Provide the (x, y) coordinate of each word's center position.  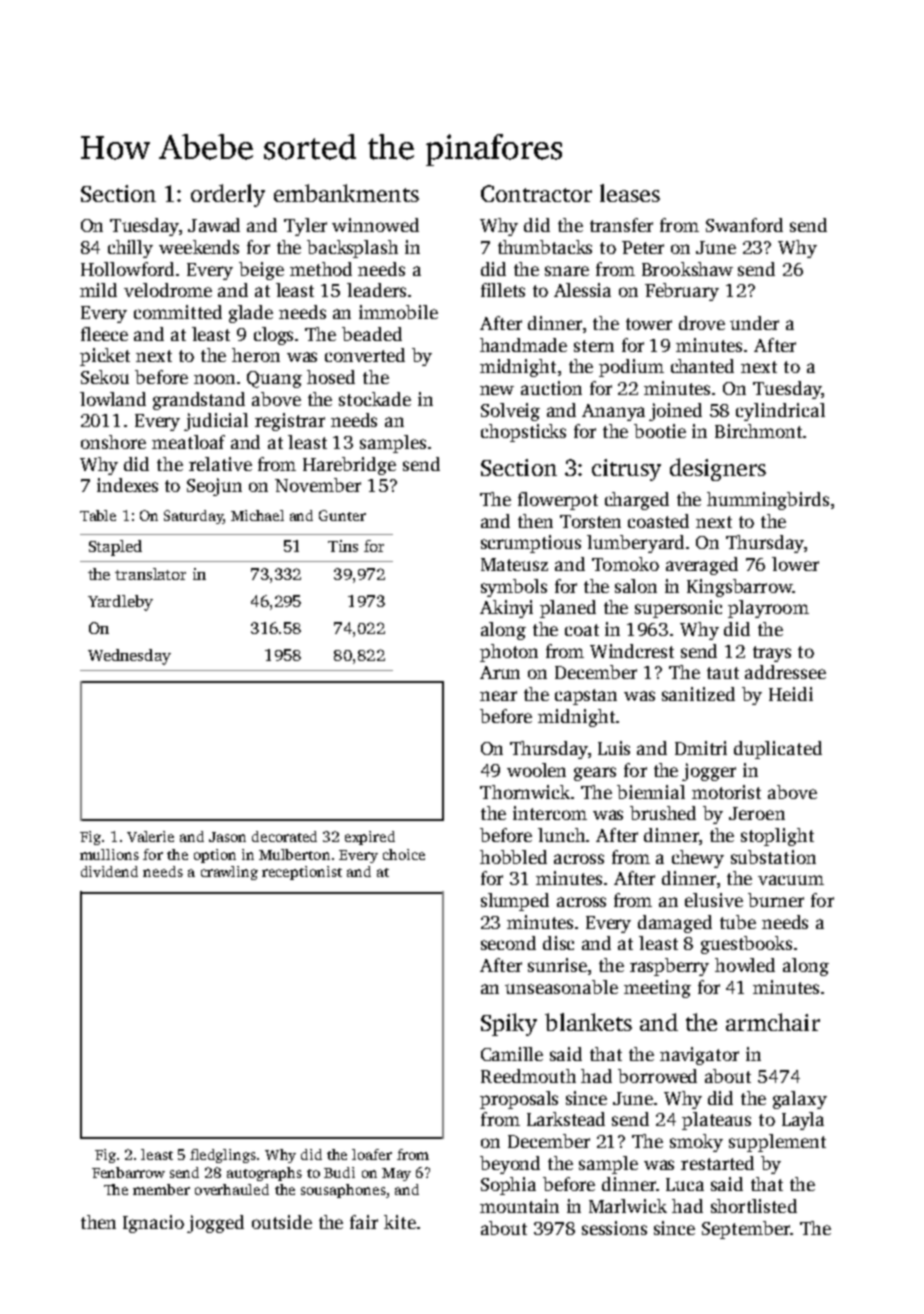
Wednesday (129, 657)
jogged (215, 1224)
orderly (228, 195)
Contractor (536, 193)
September (746, 1230)
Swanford (744, 225)
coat (582, 630)
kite (400, 1222)
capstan (586, 697)
